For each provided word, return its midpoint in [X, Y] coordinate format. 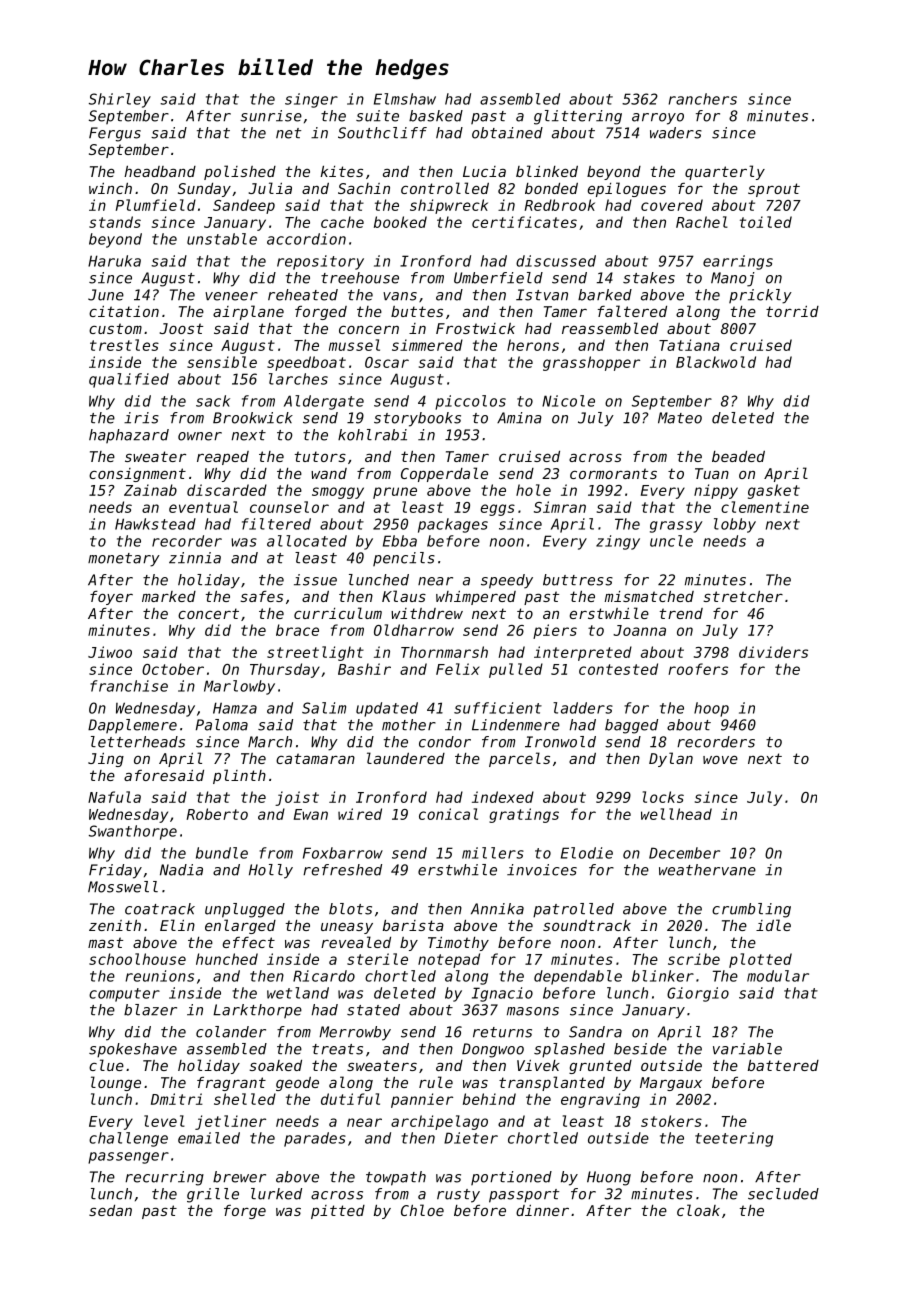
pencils [404, 559]
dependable [578, 977]
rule [436, 1082]
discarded [227, 490]
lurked [276, 1194]
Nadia [181, 870]
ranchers [703, 99]
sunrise [271, 116]
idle [773, 925]
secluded [783, 1194]
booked [400, 222]
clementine [765, 507]
